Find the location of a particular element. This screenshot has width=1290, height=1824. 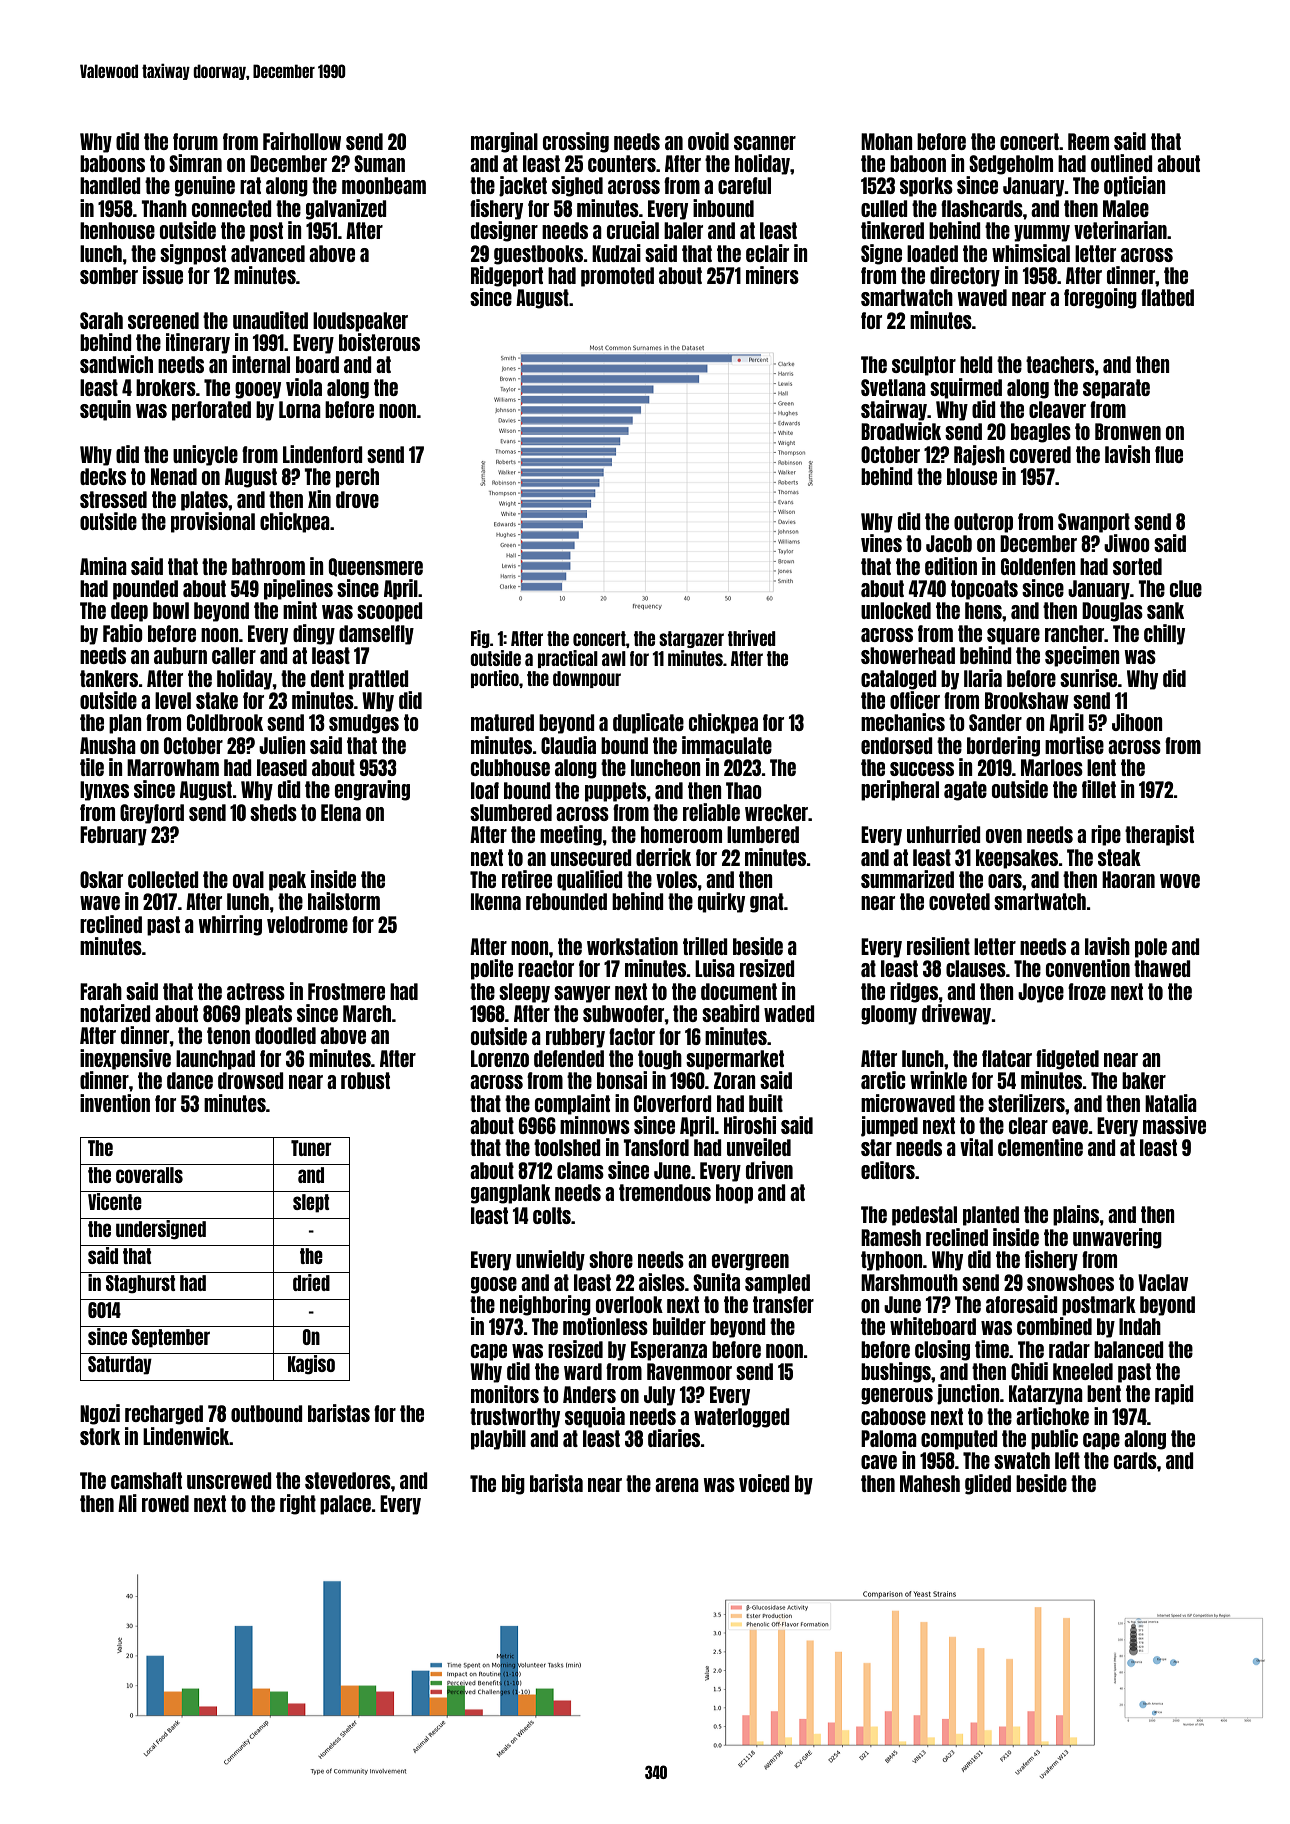

goose is located at coordinates (494, 1285).
